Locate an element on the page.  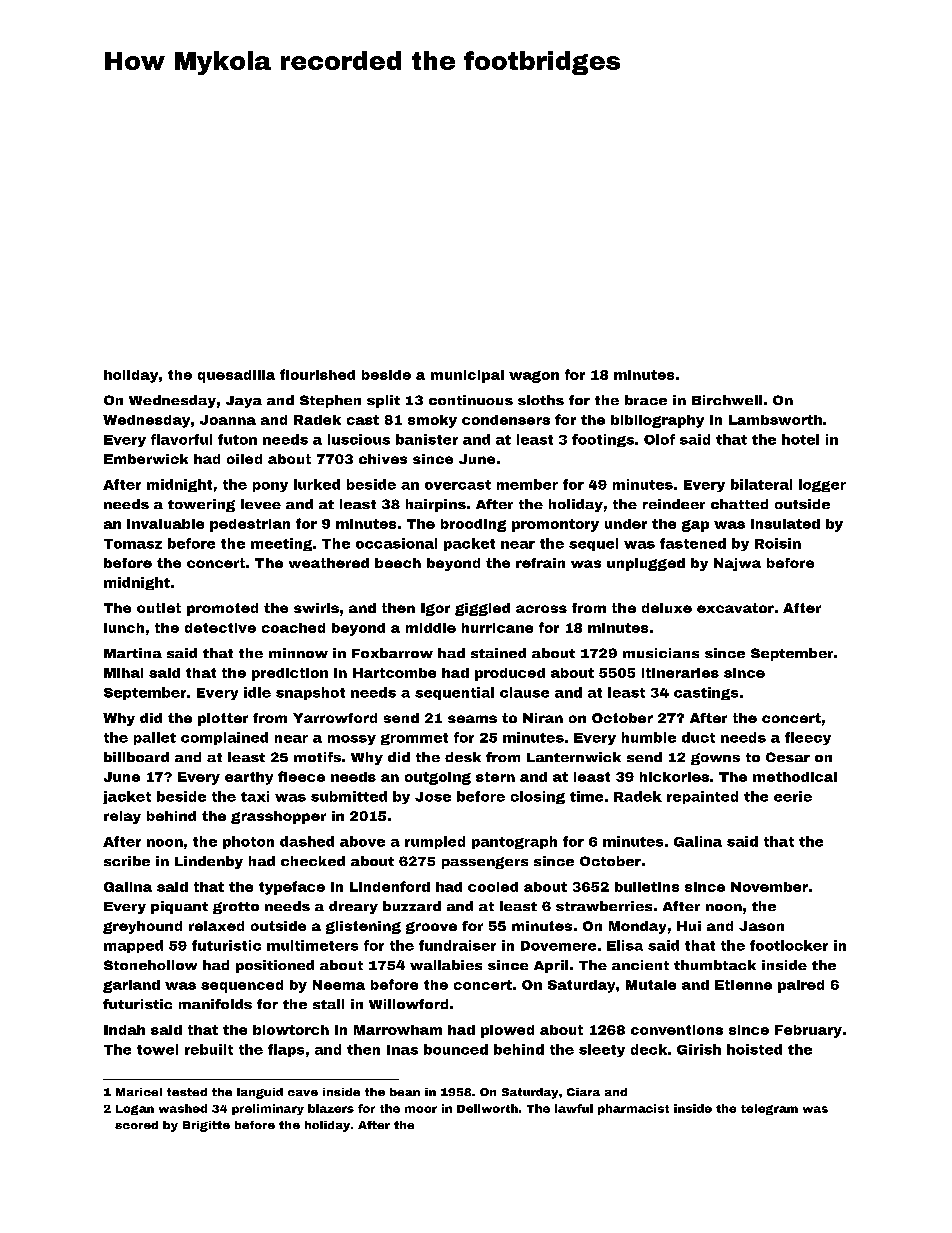
quesadilla is located at coordinates (236, 376).
